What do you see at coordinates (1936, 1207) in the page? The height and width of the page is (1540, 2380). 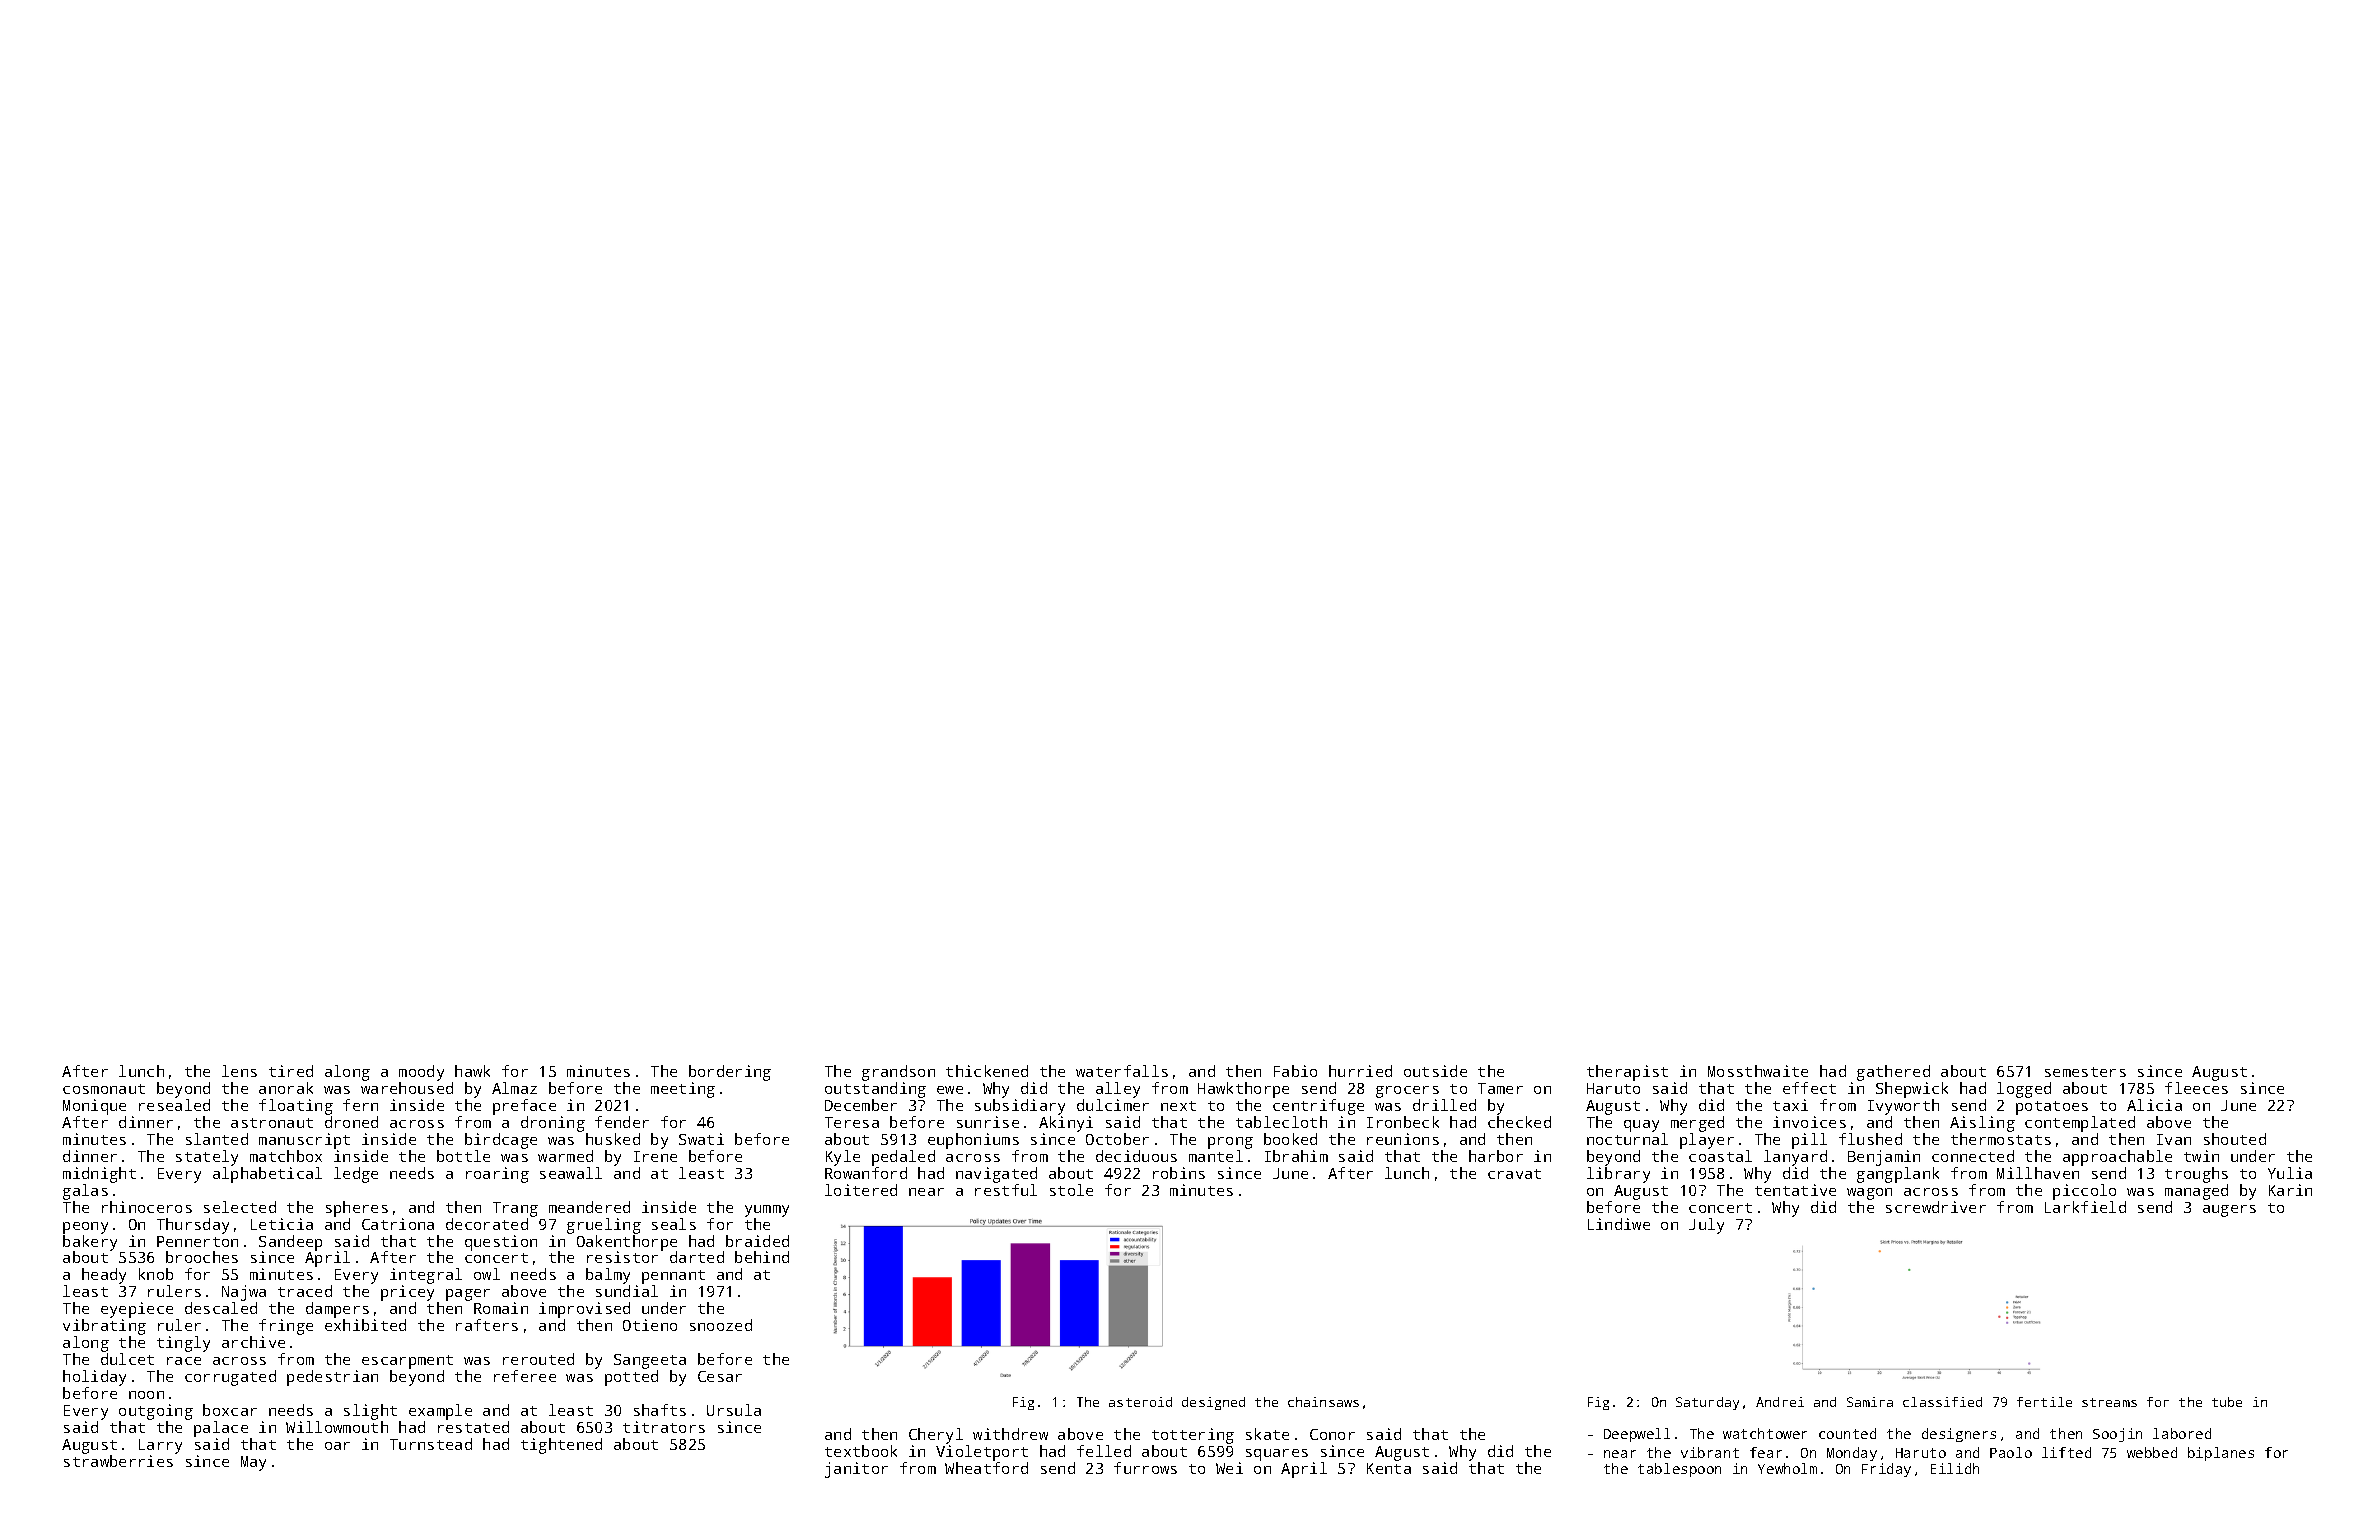 I see `screwdriver` at bounding box center [1936, 1207].
